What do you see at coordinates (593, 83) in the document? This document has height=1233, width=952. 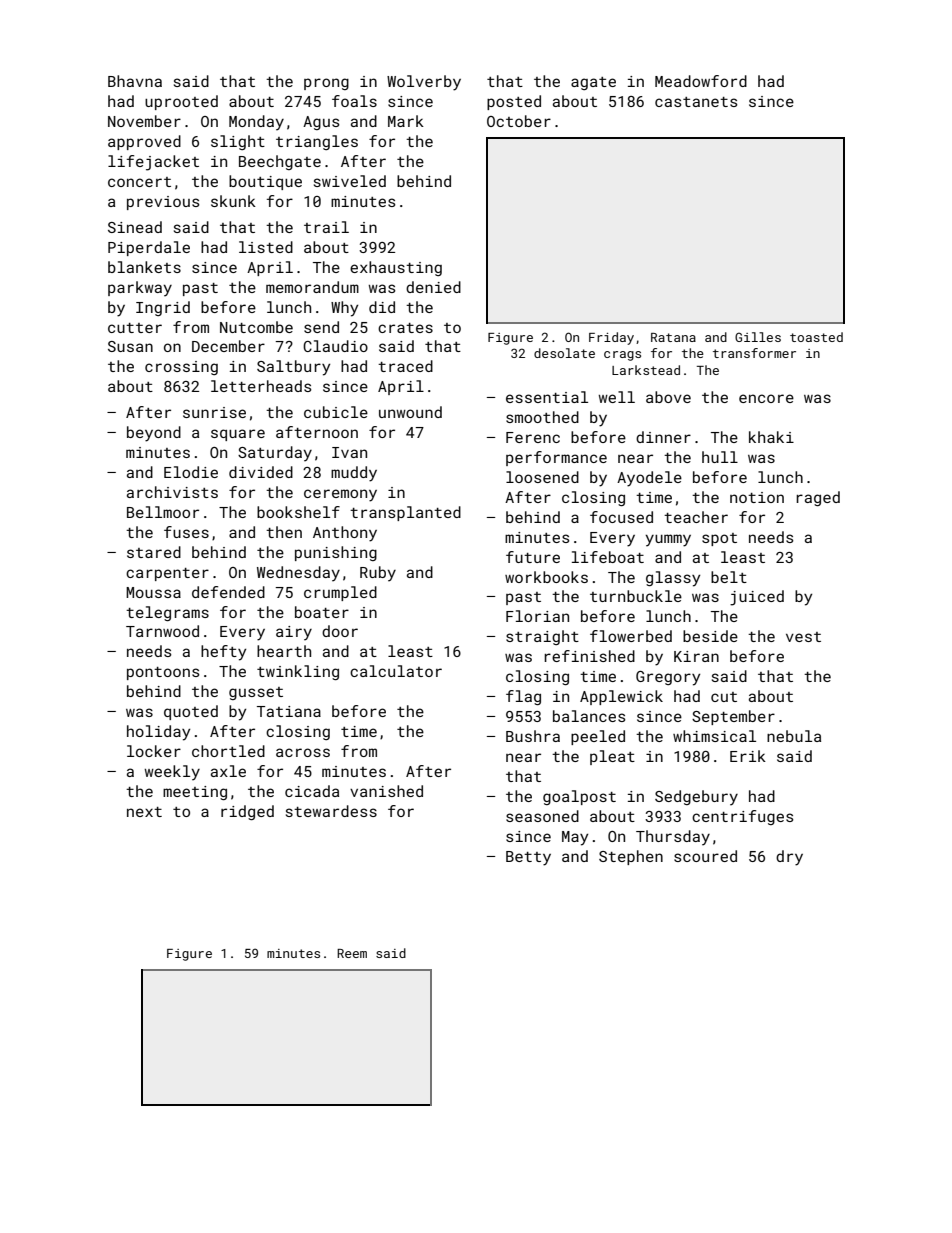 I see `agate` at bounding box center [593, 83].
